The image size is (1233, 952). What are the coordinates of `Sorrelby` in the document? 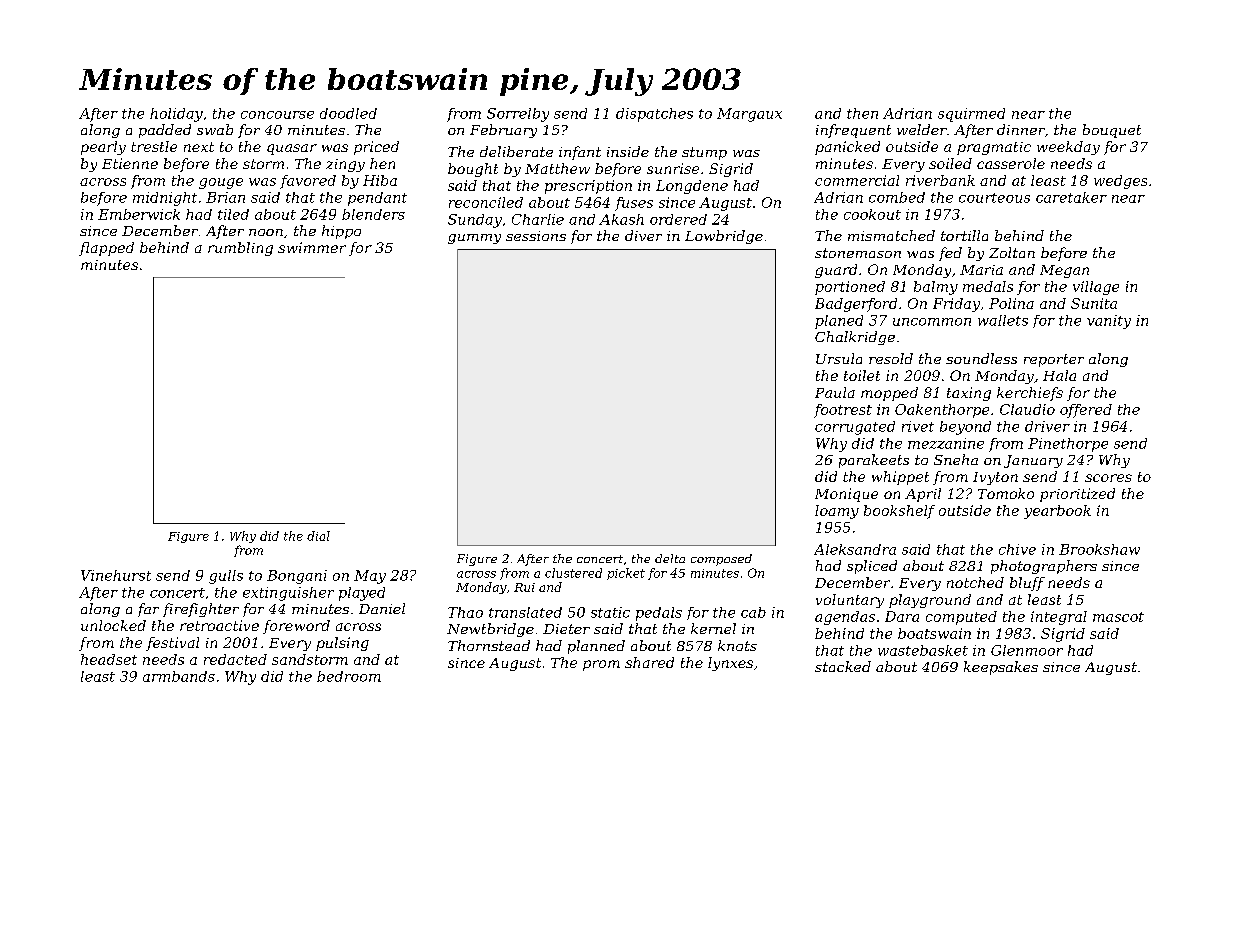 It's located at (518, 115).
